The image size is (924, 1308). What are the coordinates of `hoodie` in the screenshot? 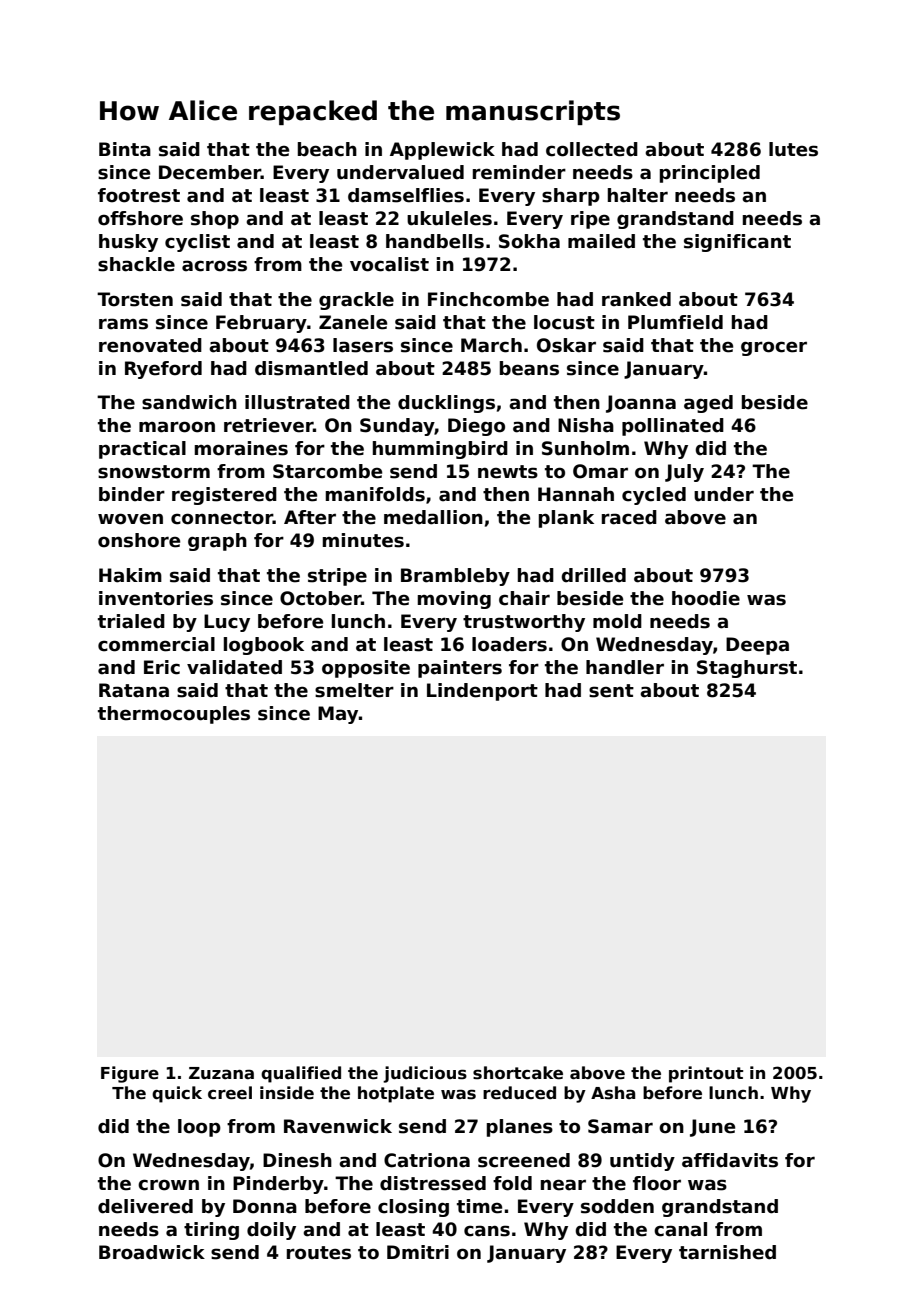 It's located at (706, 598).
